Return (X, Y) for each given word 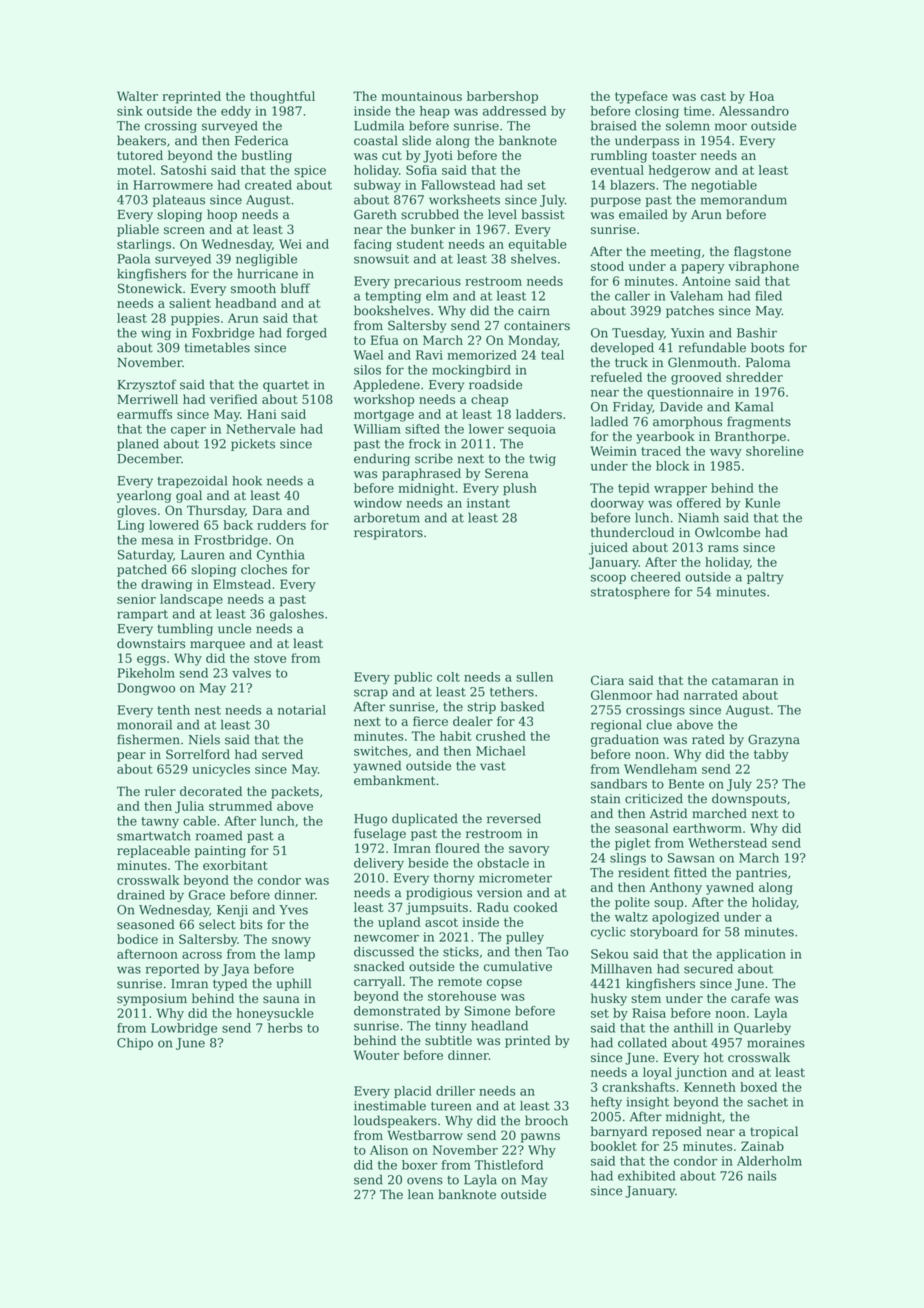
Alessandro (754, 111)
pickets (253, 445)
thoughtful (282, 97)
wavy (726, 454)
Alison (389, 1150)
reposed (677, 1132)
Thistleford (509, 1165)
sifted (422, 429)
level (502, 214)
